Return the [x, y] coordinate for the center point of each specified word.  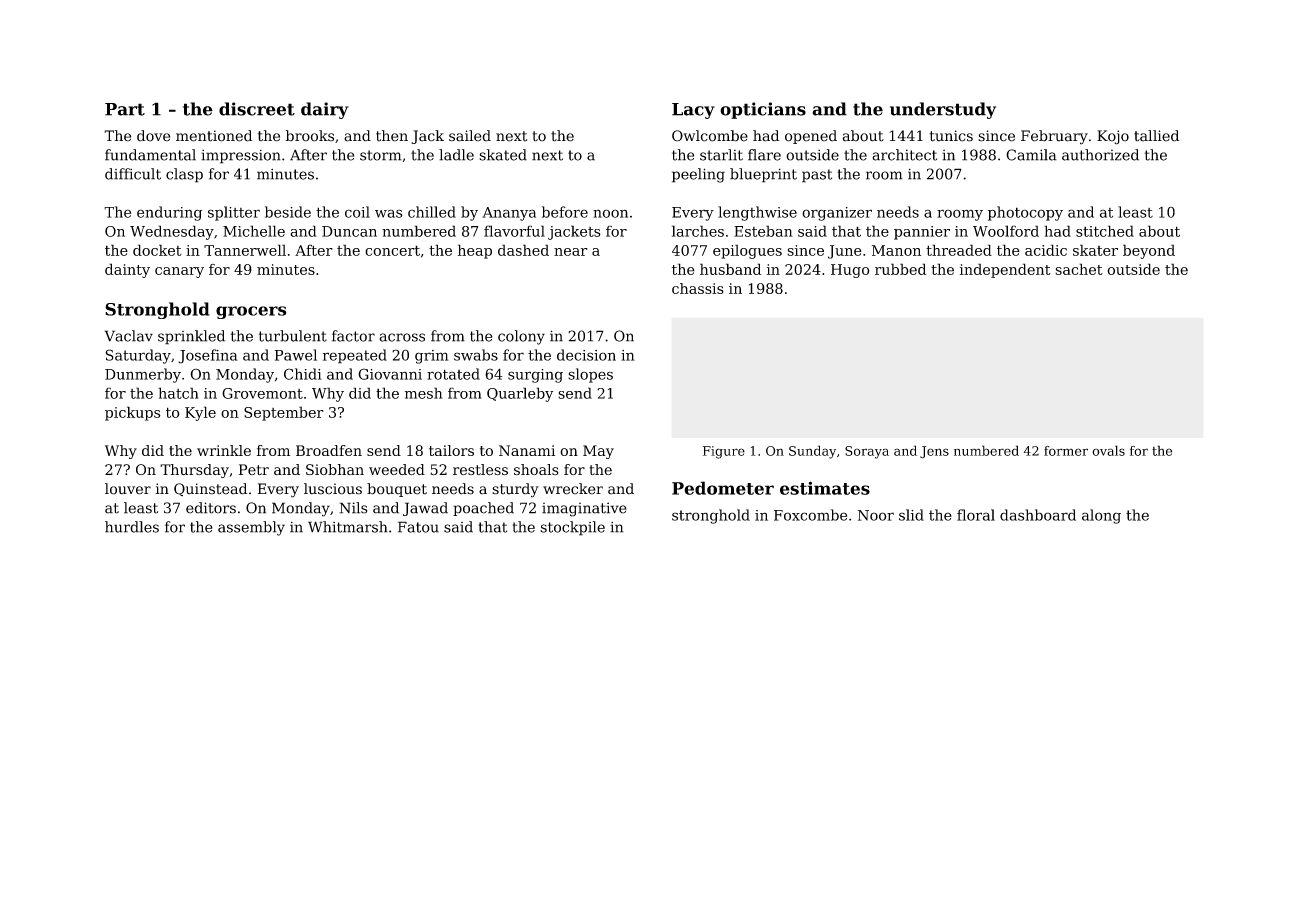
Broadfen [329, 450]
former [1066, 451]
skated [503, 155]
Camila [1031, 155]
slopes [590, 375]
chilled [432, 212]
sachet [1079, 269]
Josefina [208, 356]
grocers [251, 312]
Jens [934, 452]
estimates [825, 488]
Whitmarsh [348, 527]
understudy [943, 110]
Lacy [693, 111]
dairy [325, 110]
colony [521, 337]
